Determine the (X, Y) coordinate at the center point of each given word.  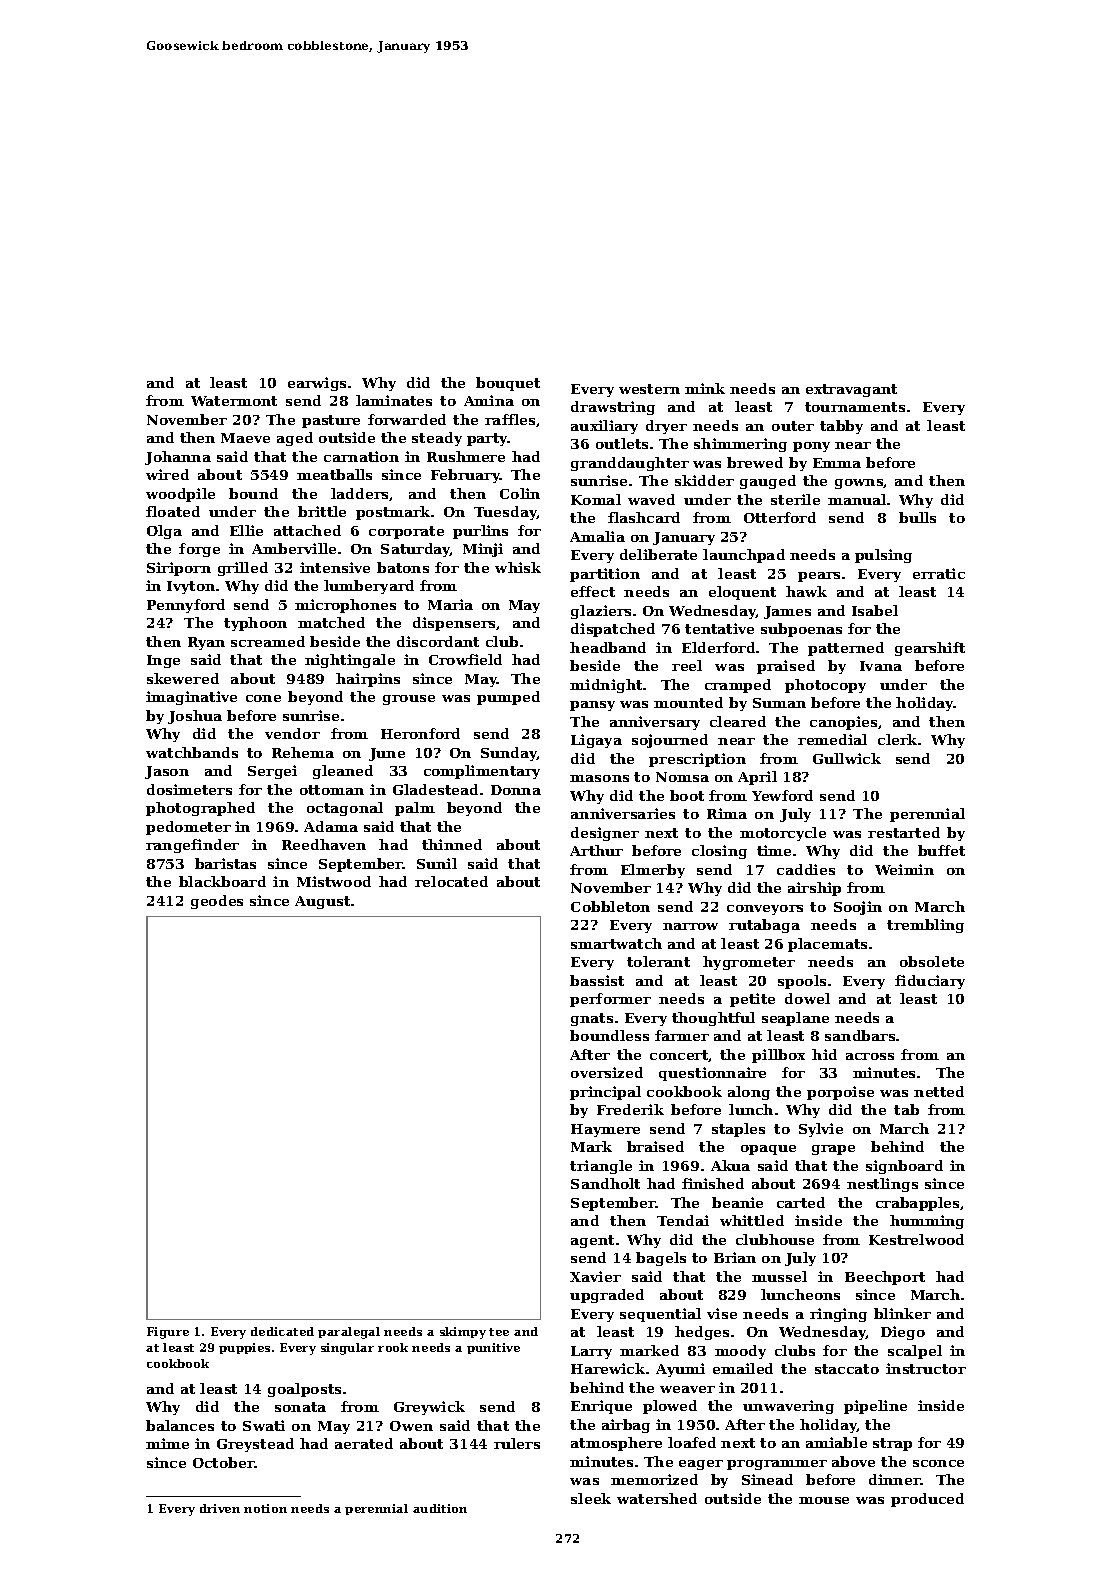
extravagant (851, 390)
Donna (516, 790)
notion (265, 1508)
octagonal (345, 809)
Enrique (601, 1407)
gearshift (930, 649)
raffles (510, 419)
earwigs (317, 384)
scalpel (915, 1352)
